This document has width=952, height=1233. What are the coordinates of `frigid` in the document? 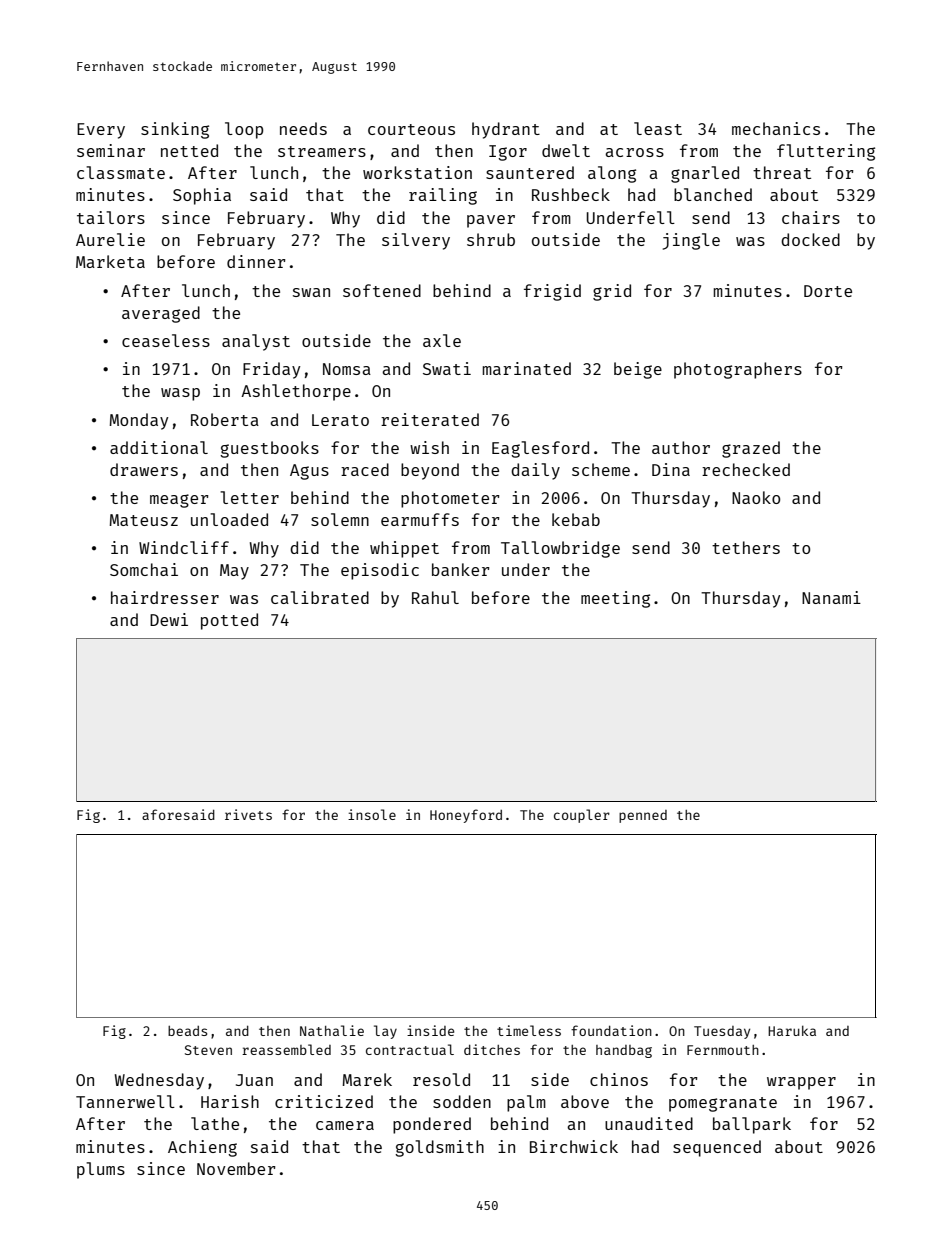 It's located at (552, 292).
